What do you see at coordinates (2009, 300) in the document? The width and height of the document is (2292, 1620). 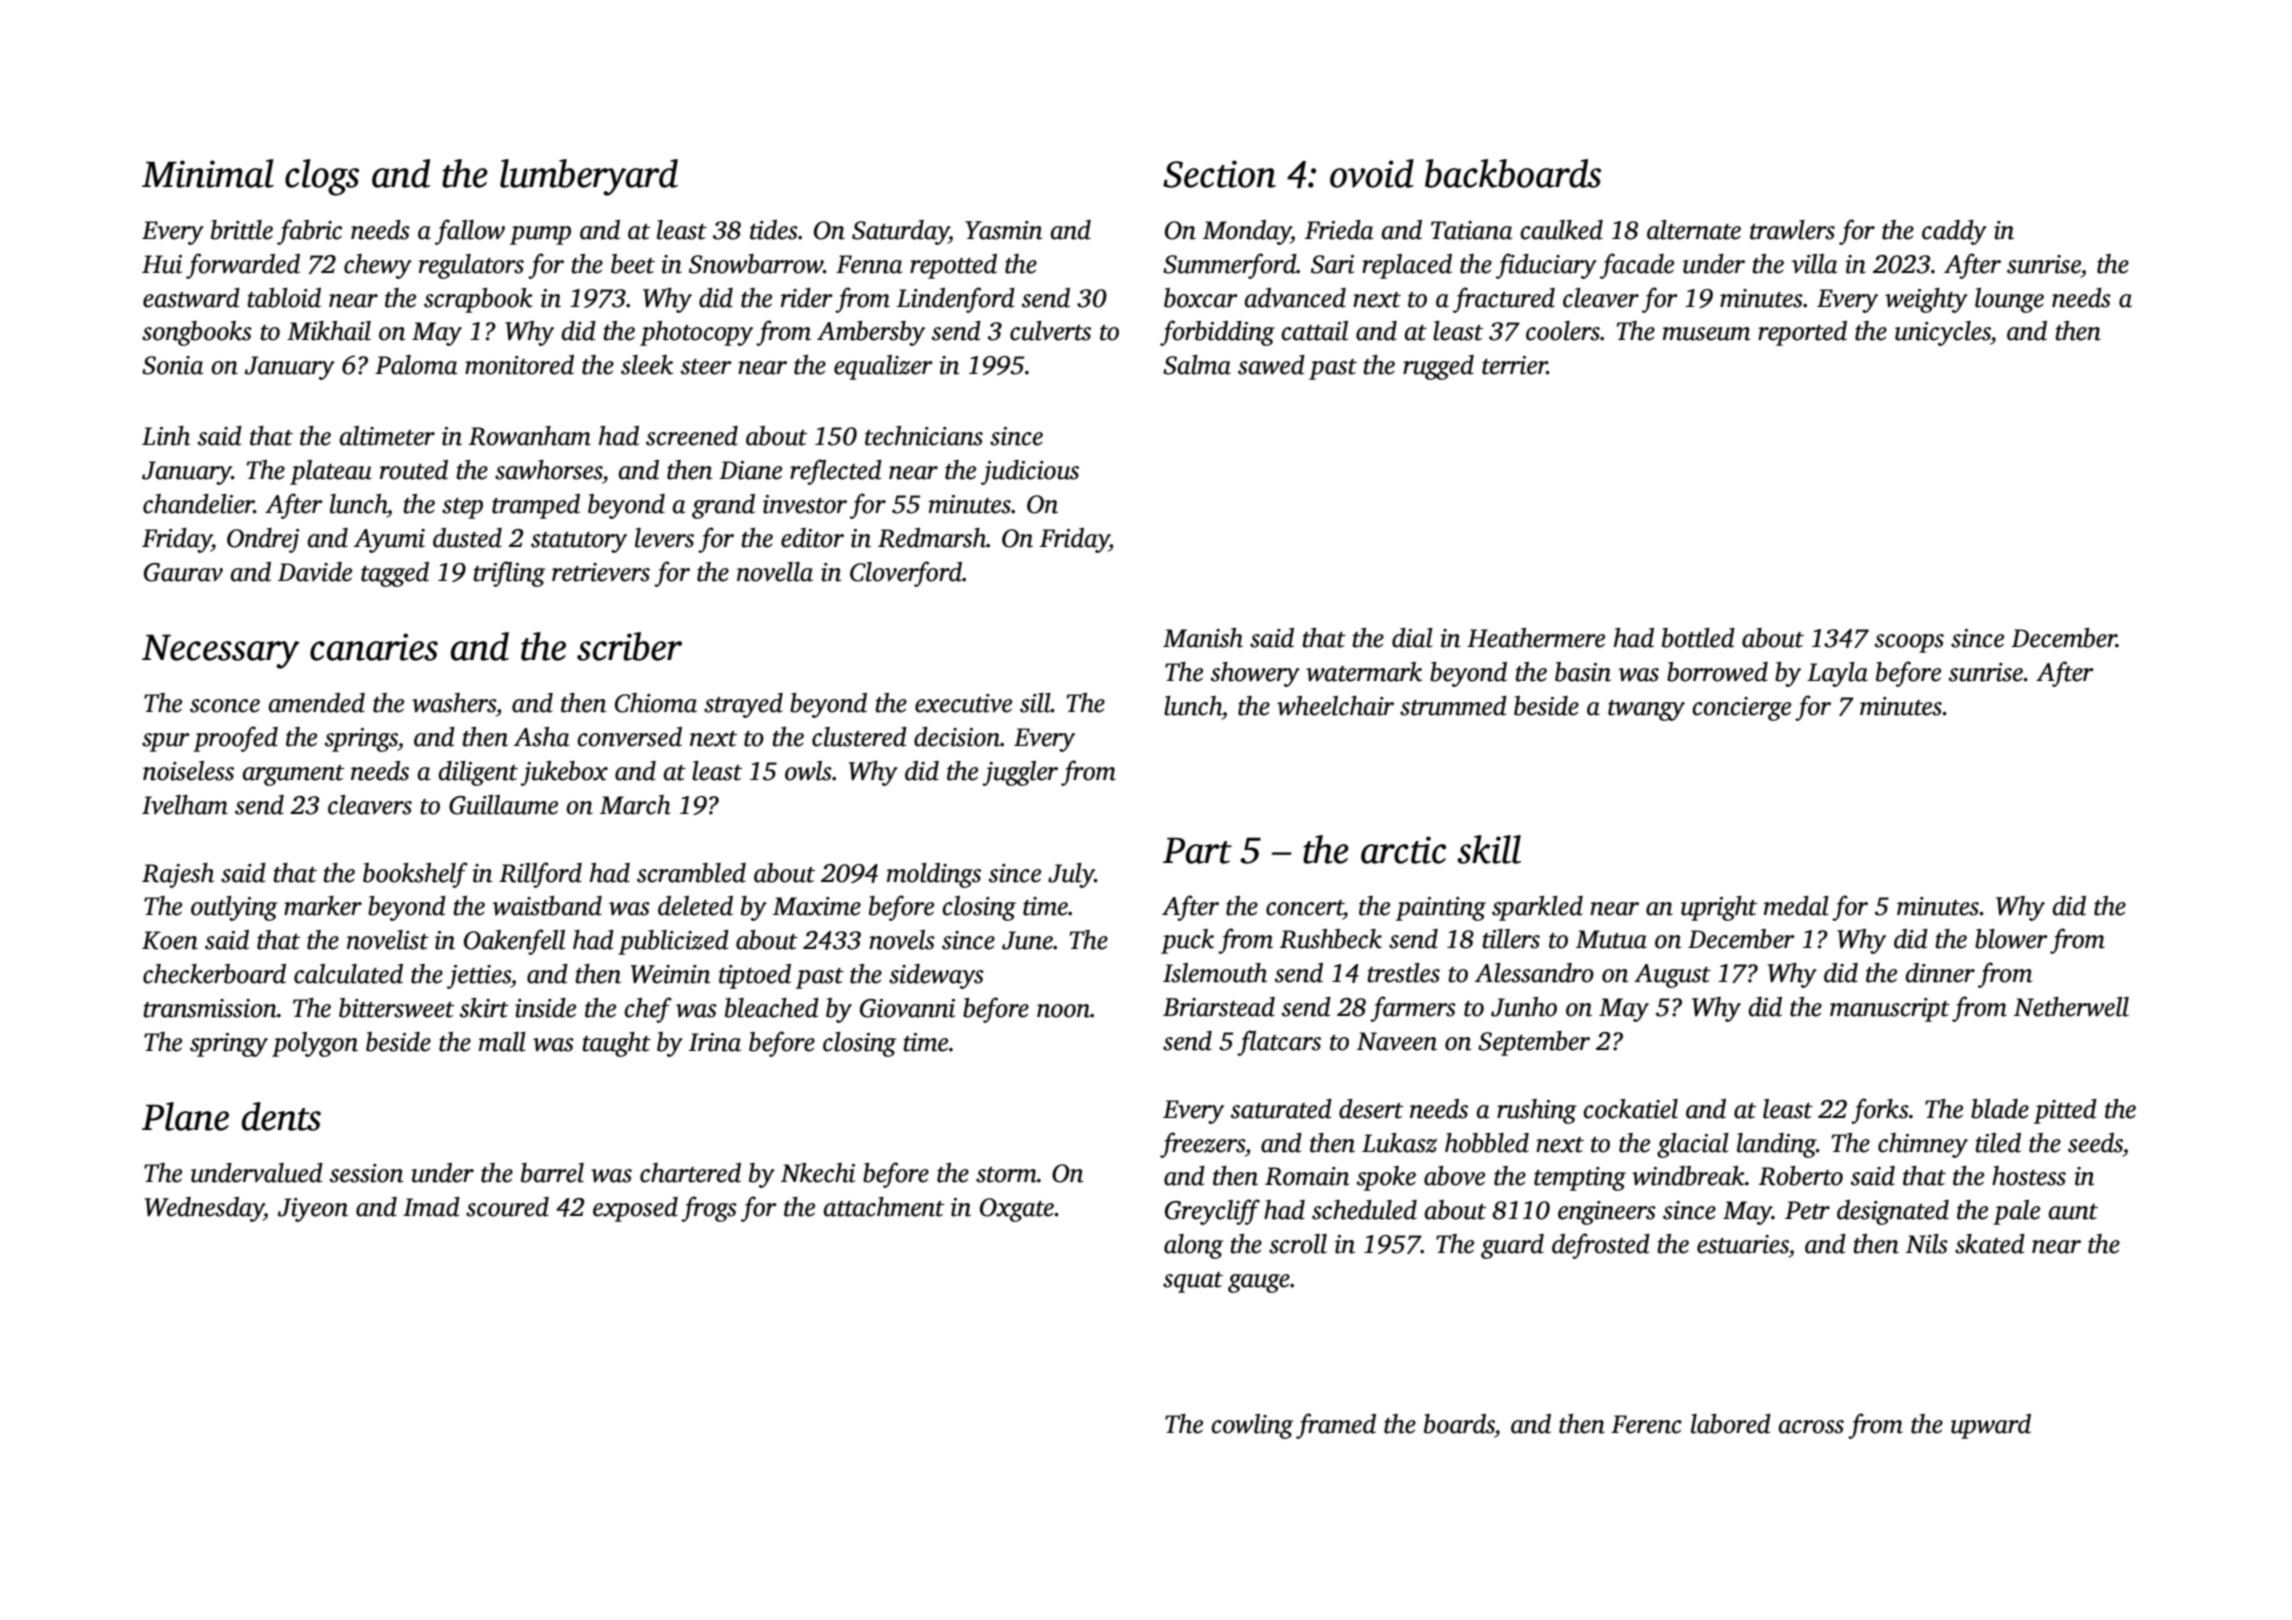 I see `lounge` at bounding box center [2009, 300].
